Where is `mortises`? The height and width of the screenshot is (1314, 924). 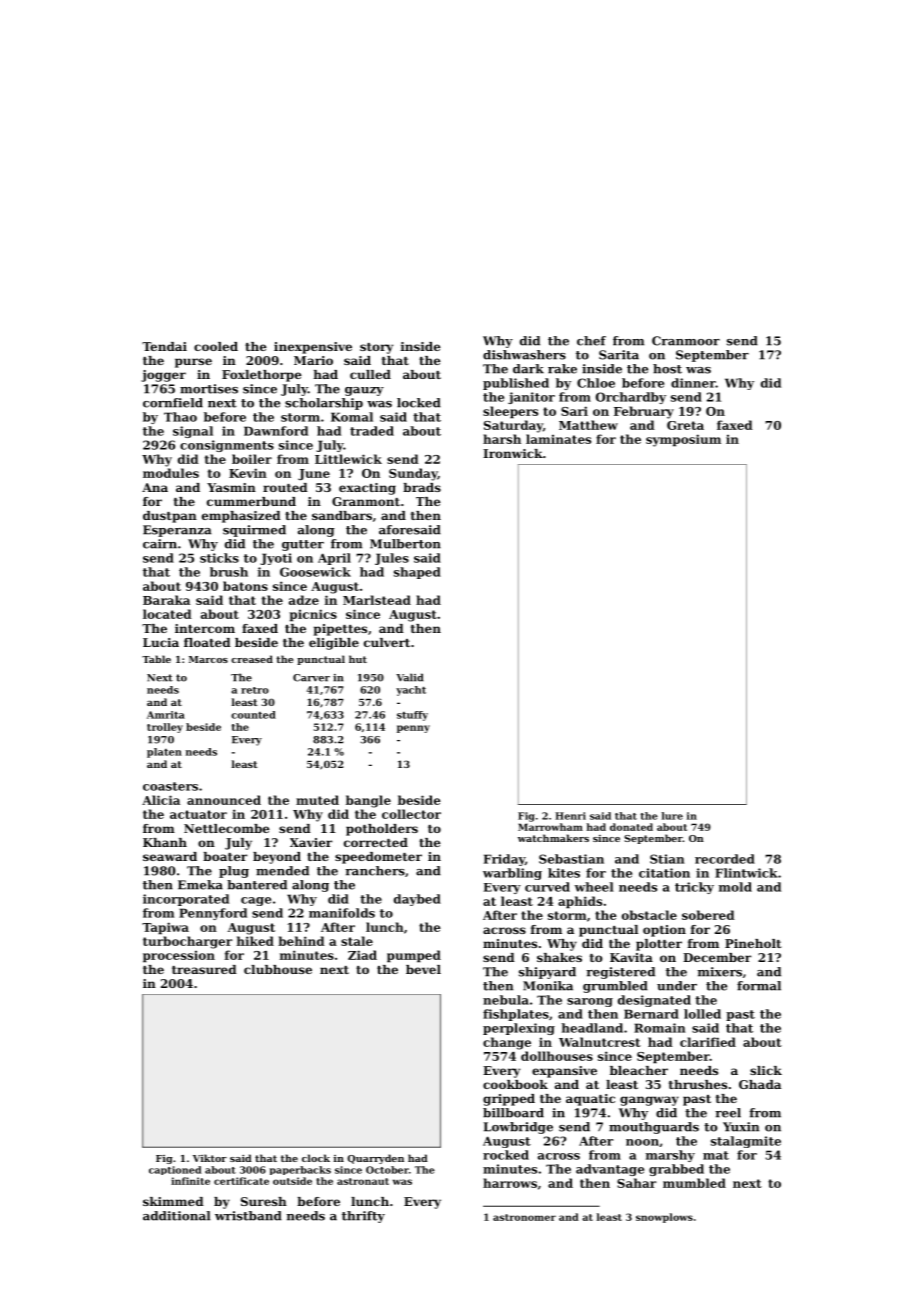
mortises is located at coordinates (209, 389).
